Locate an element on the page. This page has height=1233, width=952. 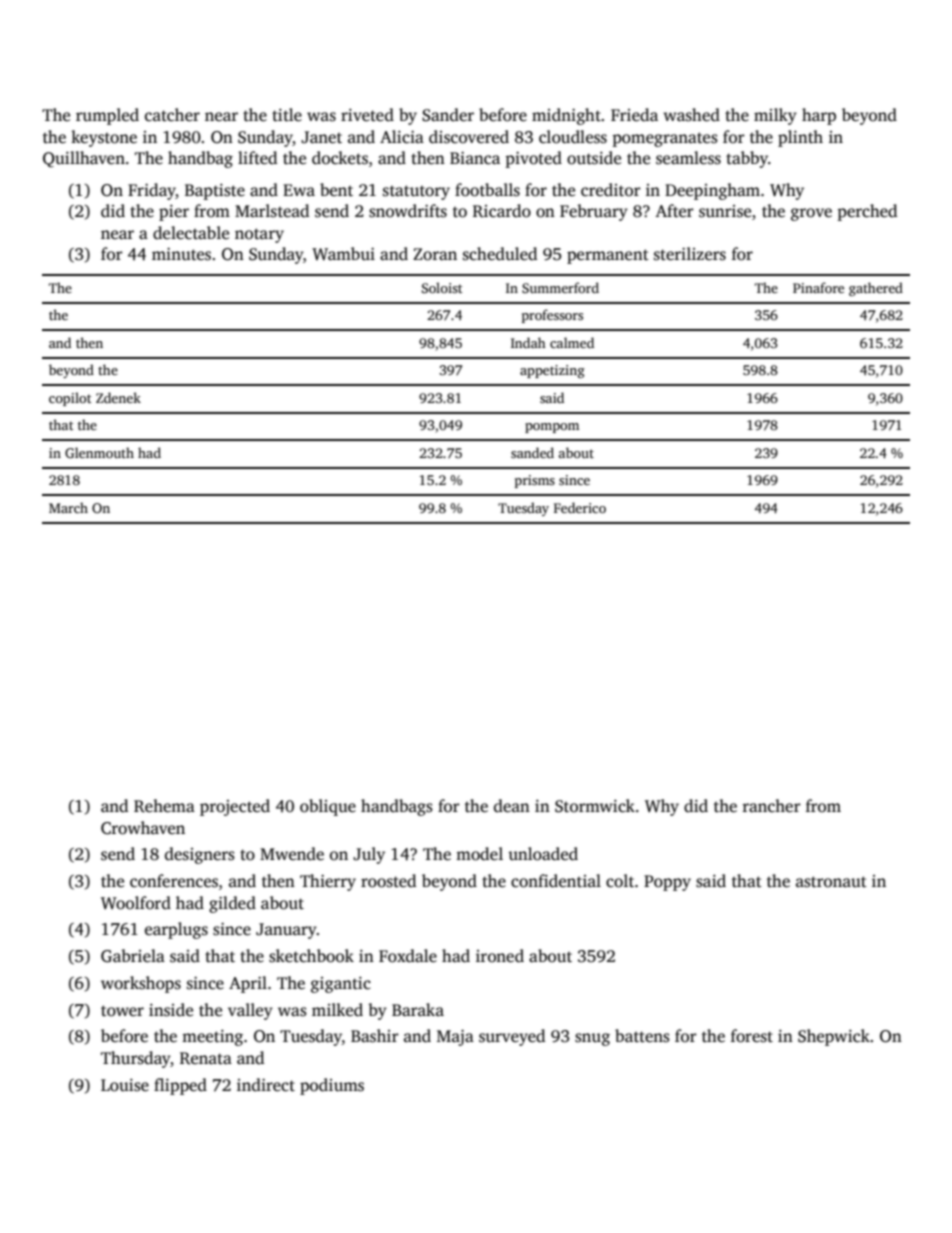
minutes is located at coordinates (181, 254).
